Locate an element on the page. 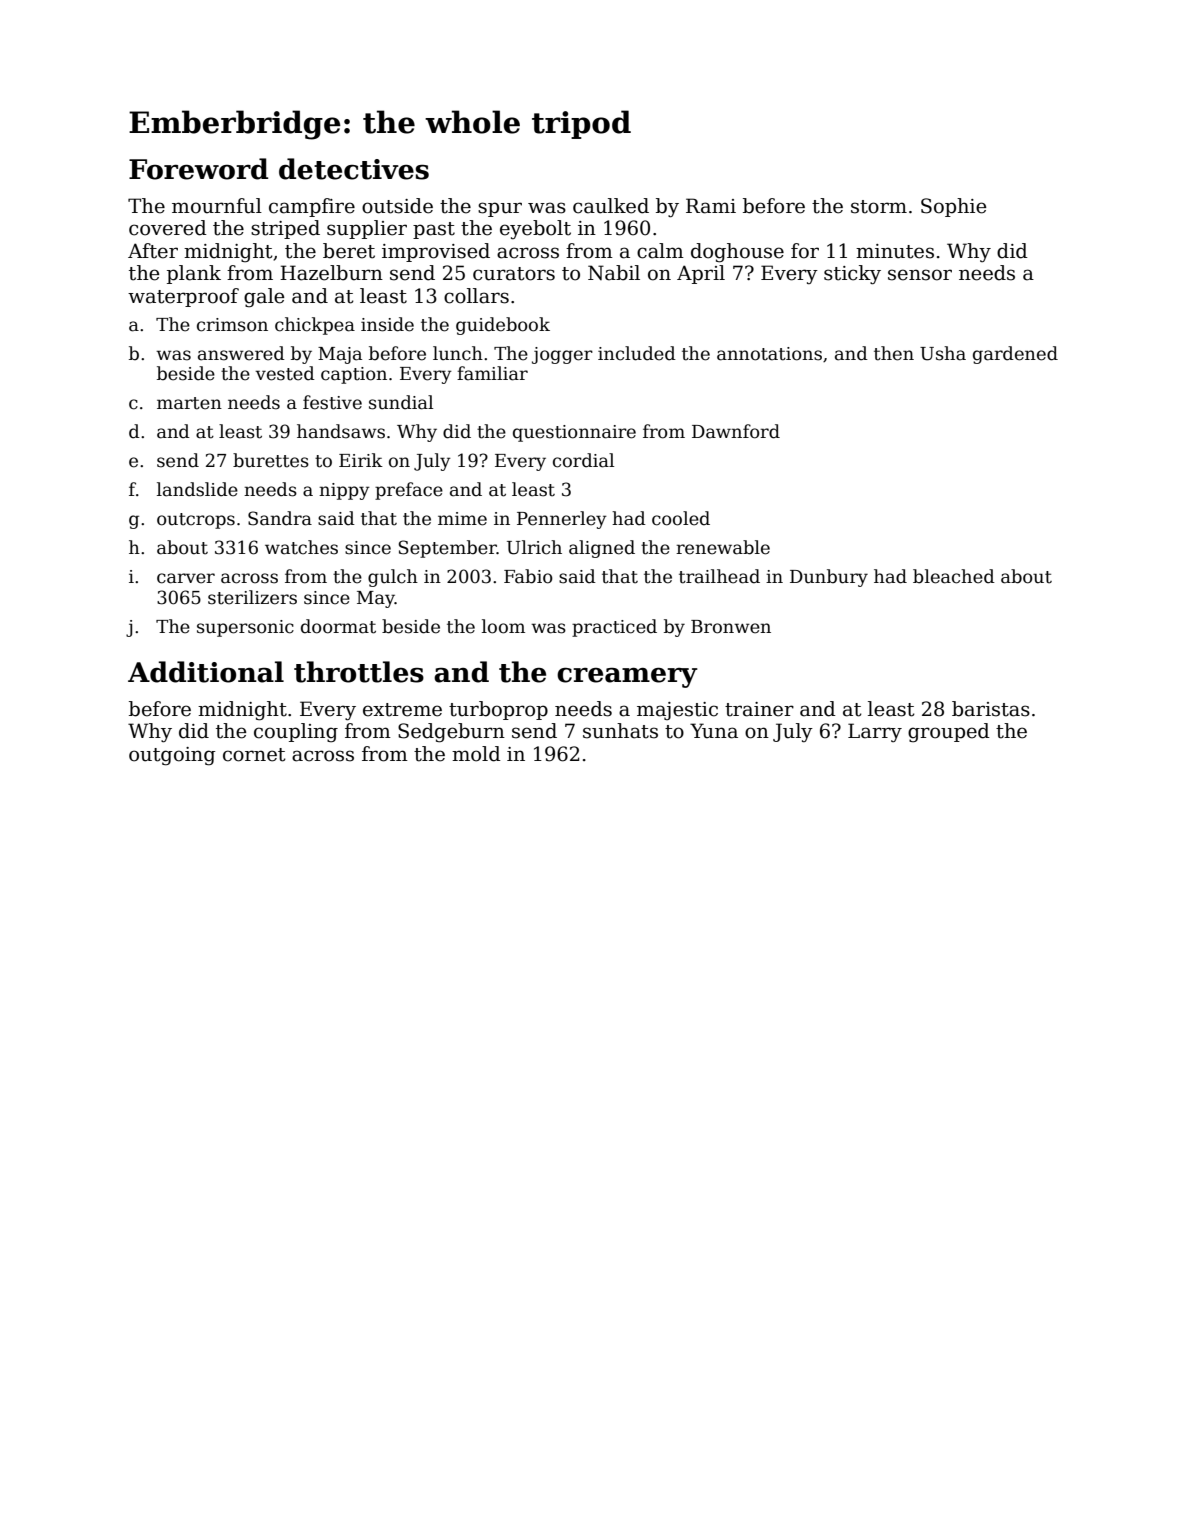 The height and width of the page is (1538, 1189). plank is located at coordinates (194, 274).
